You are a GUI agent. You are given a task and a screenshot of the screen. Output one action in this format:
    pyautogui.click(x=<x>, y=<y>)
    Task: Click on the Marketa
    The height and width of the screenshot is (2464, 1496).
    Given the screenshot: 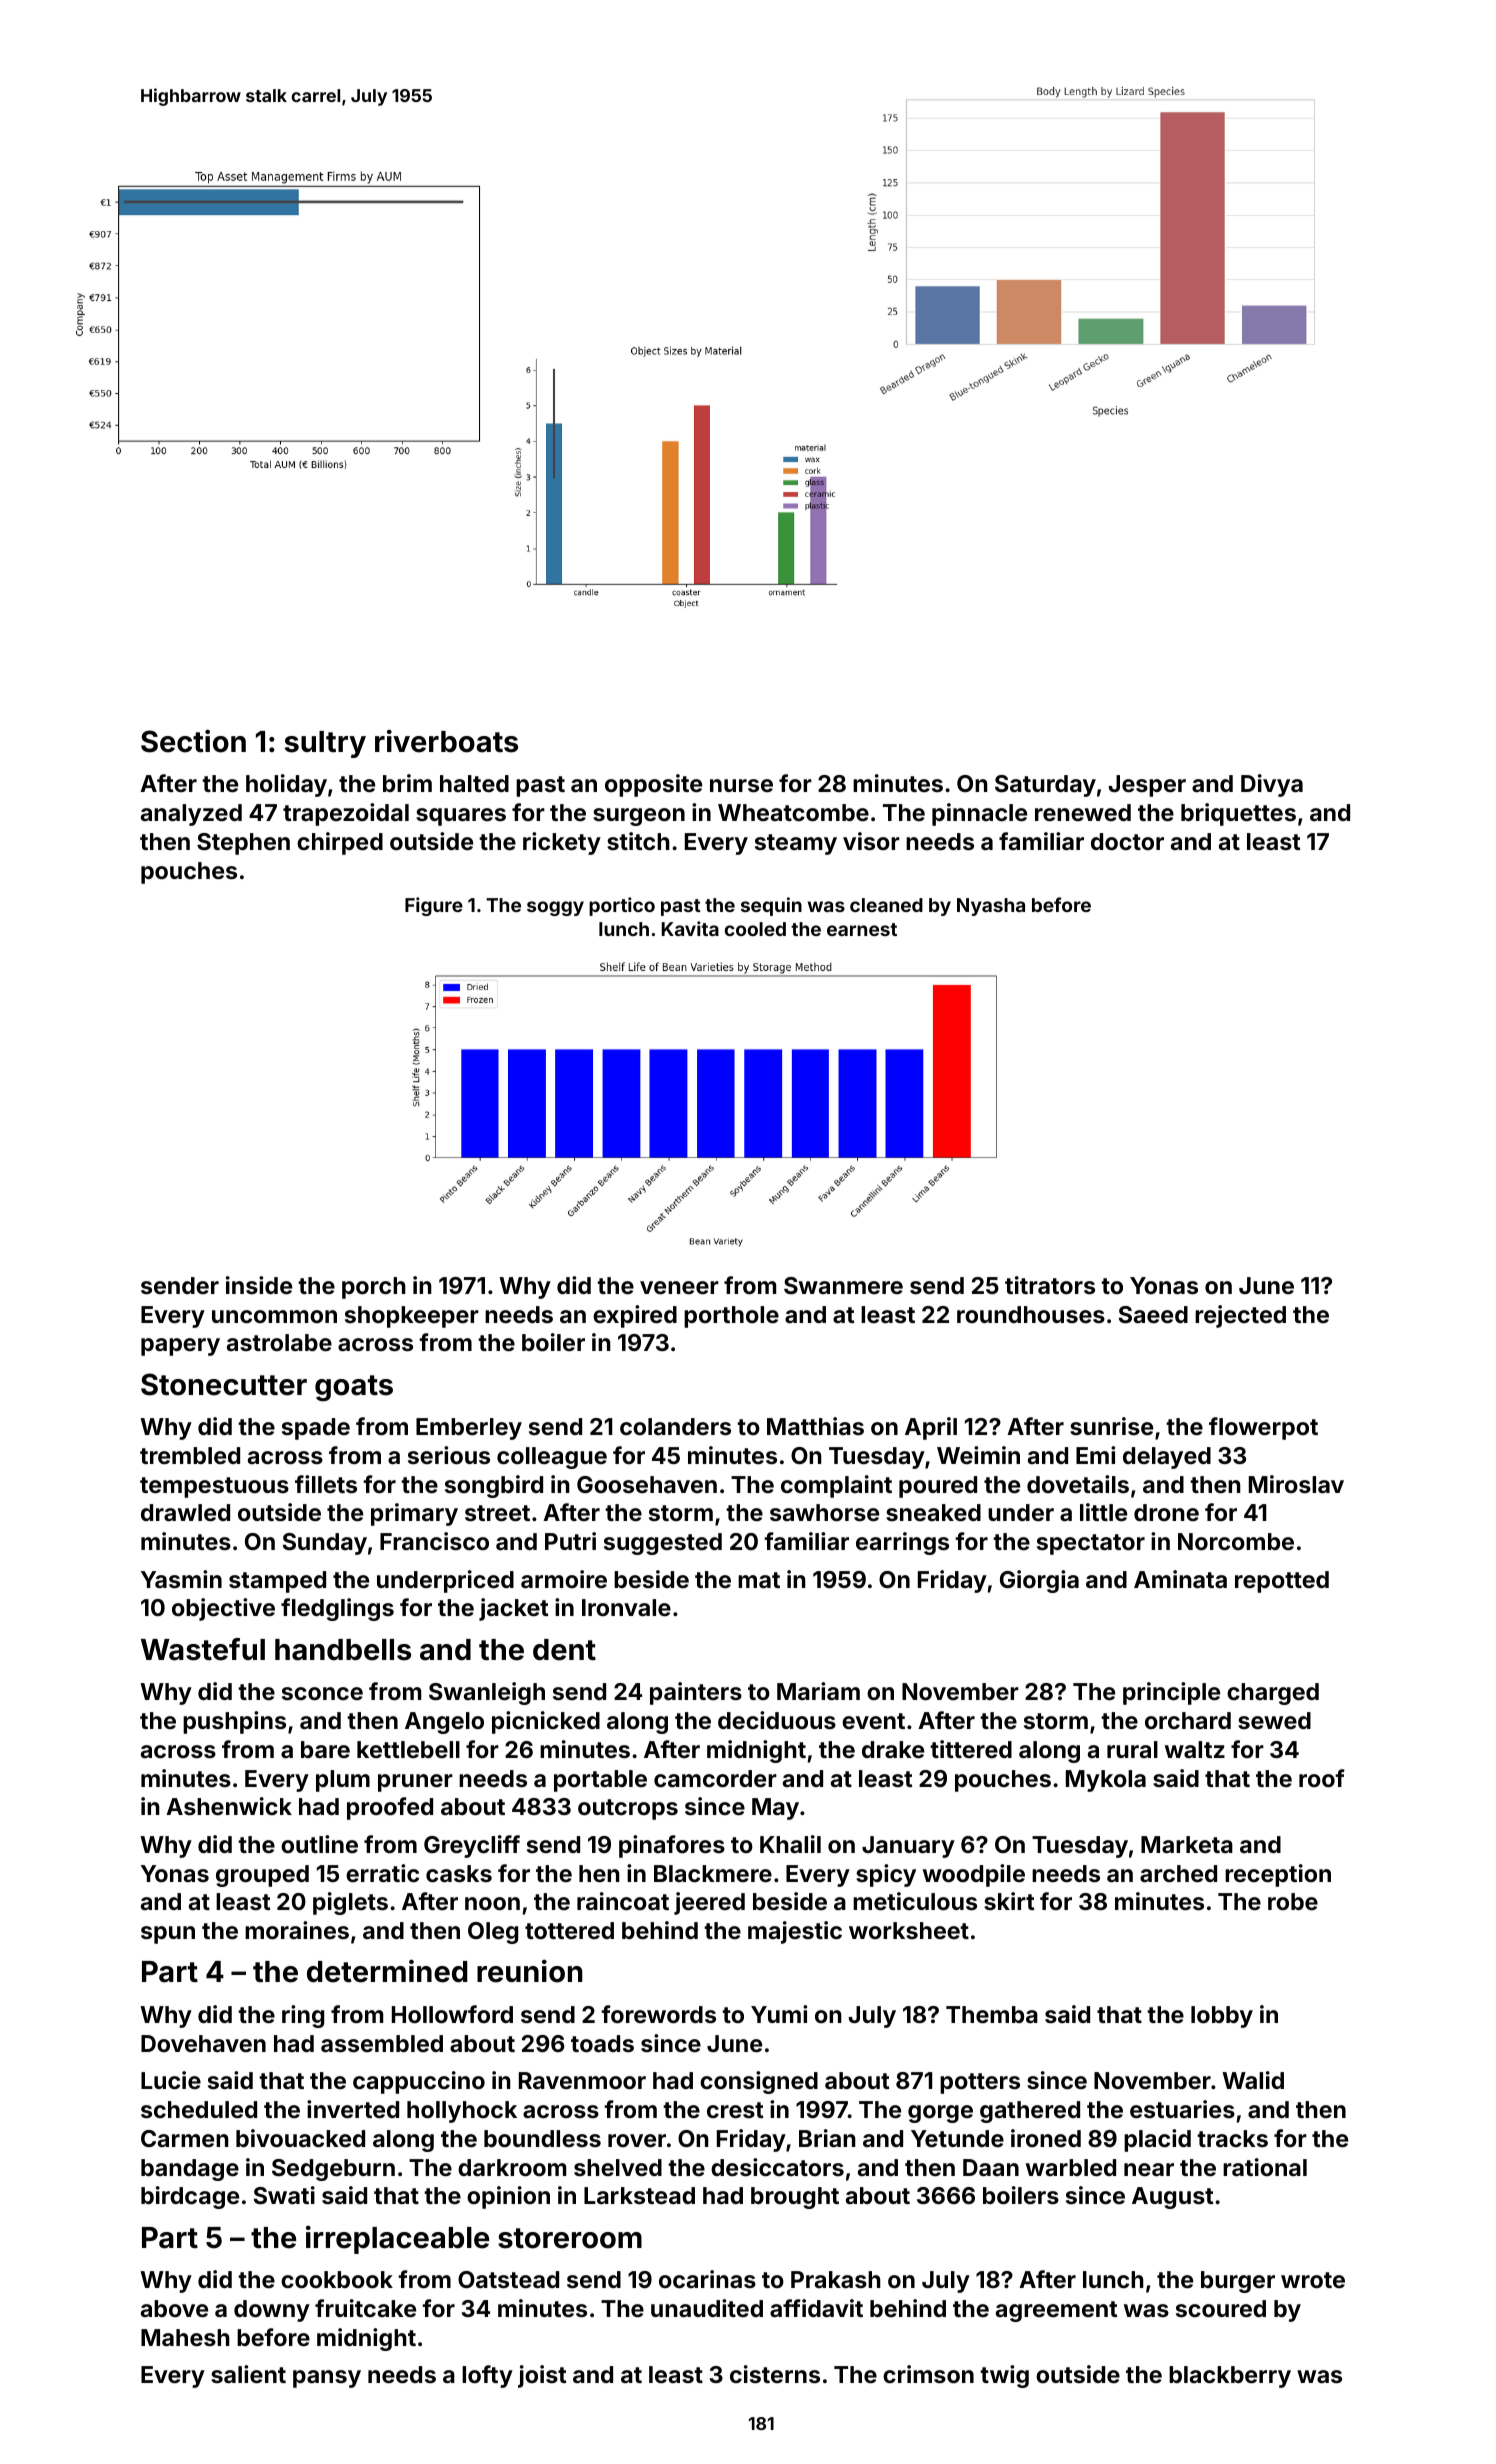 What is the action you would take?
    pyautogui.click(x=1187, y=1844)
